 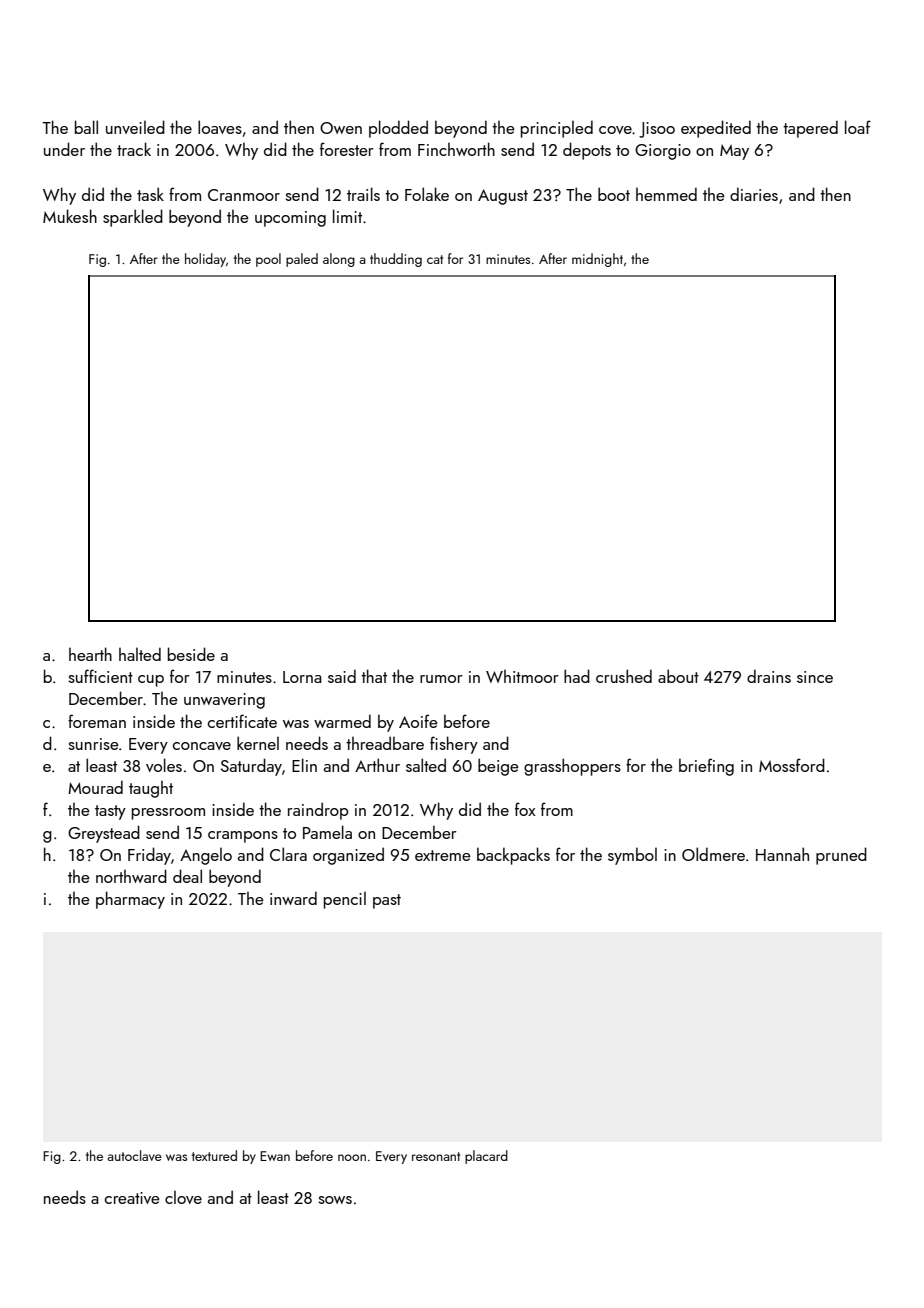 What do you see at coordinates (754, 194) in the document?
I see `diaries` at bounding box center [754, 194].
